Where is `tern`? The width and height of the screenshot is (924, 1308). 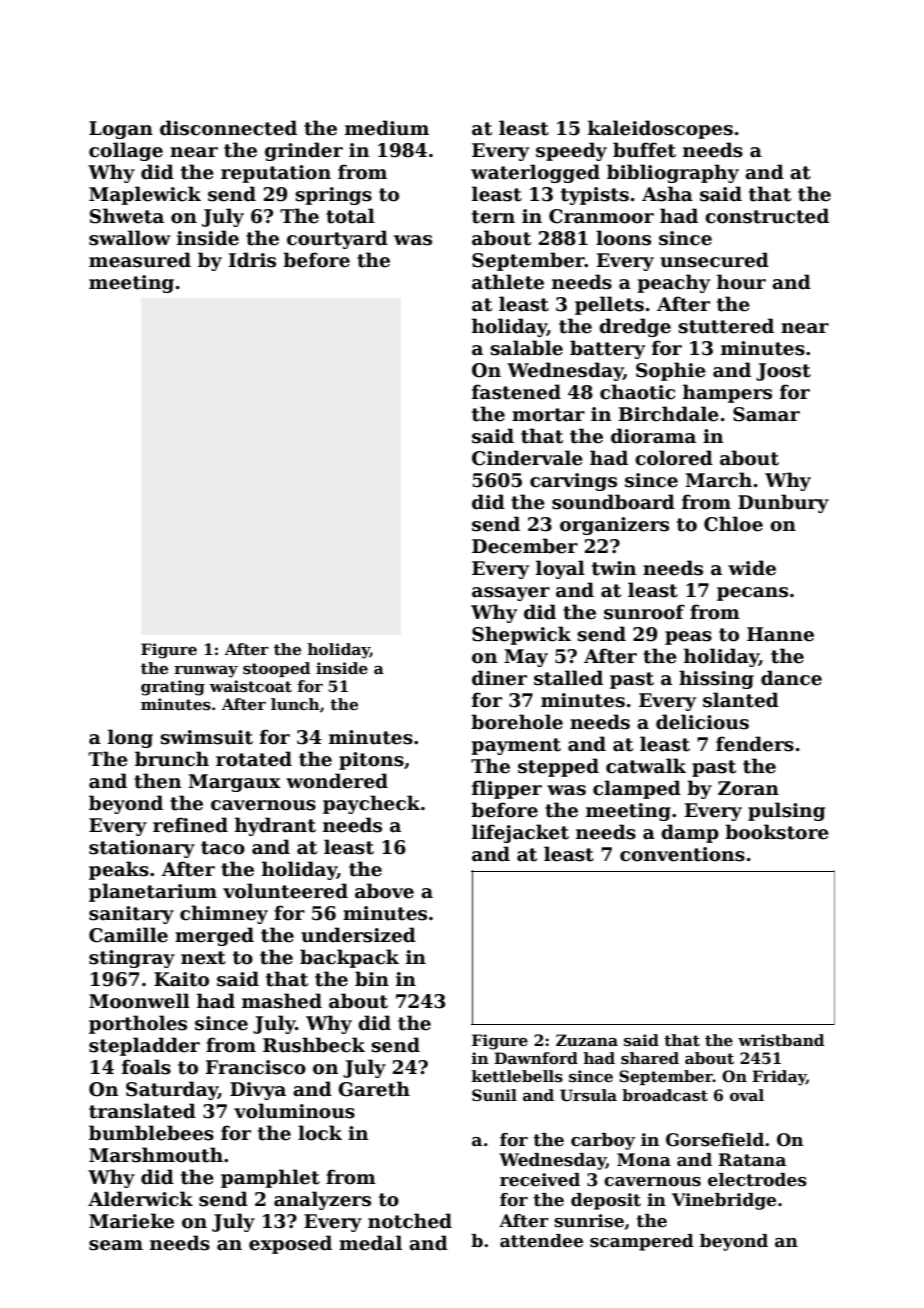 tern is located at coordinates (493, 217).
